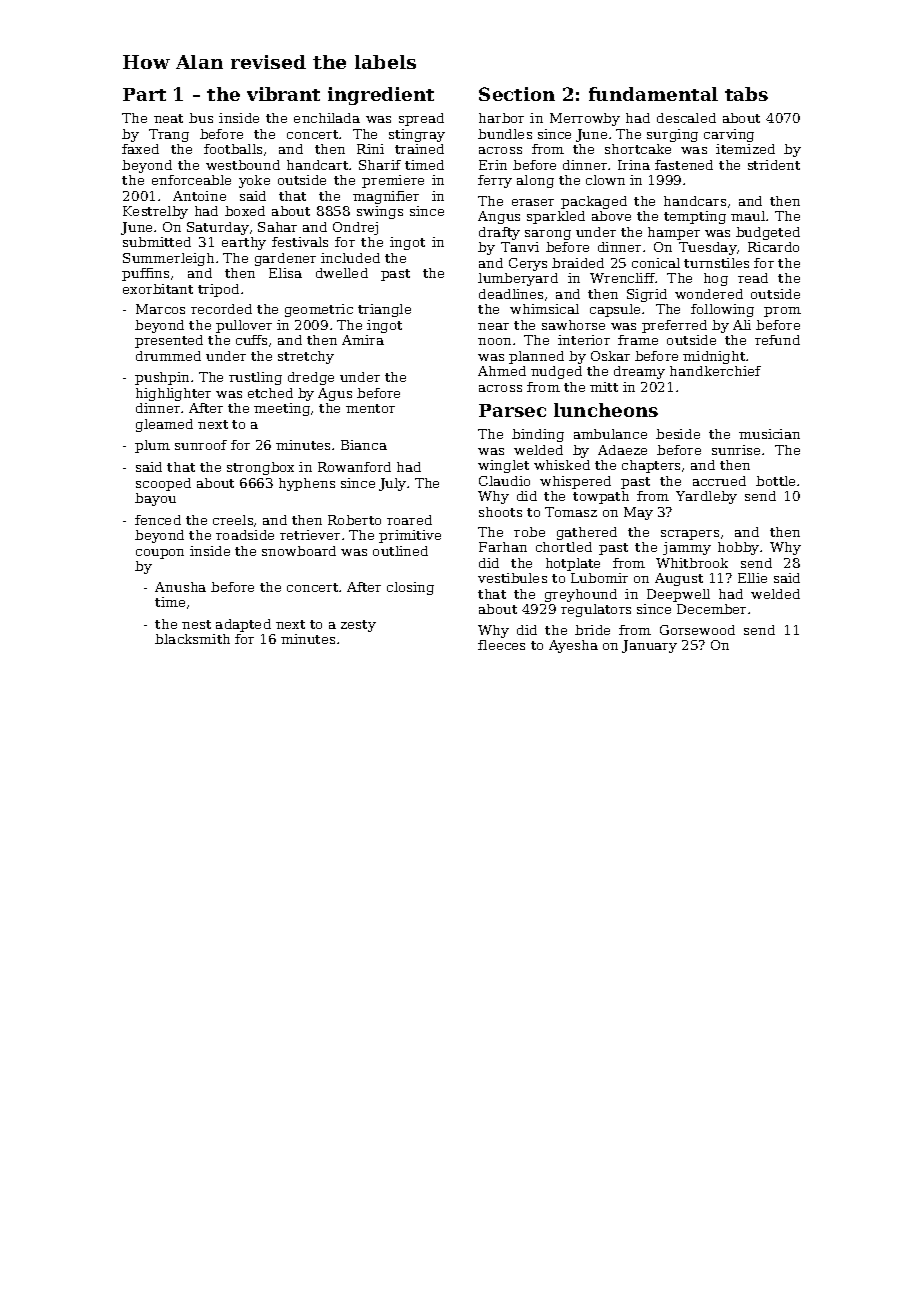 The width and height of the document is (924, 1308). Describe the element at coordinates (501, 645) in the document. I see `fleeces` at that location.
